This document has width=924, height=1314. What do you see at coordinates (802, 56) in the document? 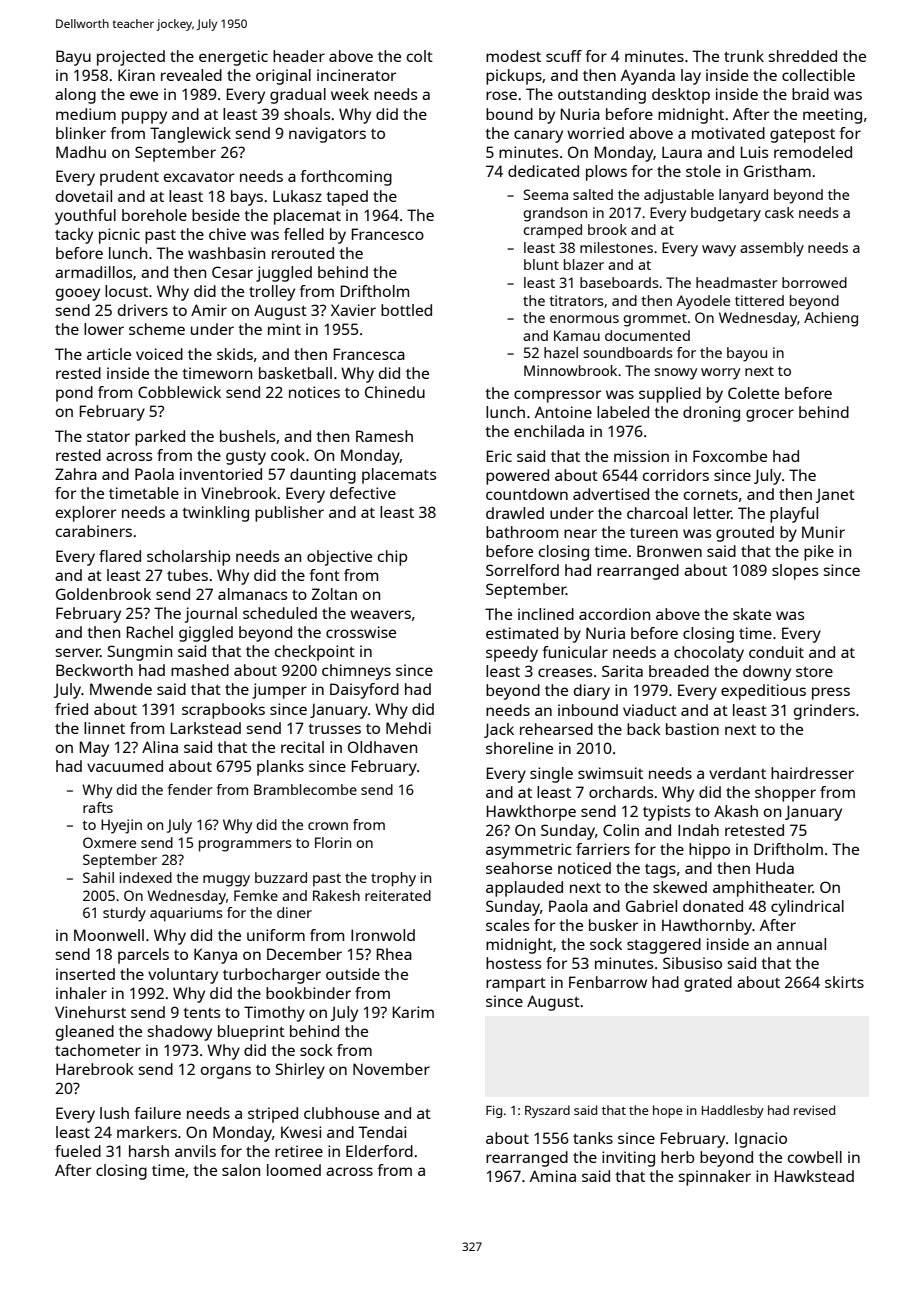
I see `shredded` at bounding box center [802, 56].
